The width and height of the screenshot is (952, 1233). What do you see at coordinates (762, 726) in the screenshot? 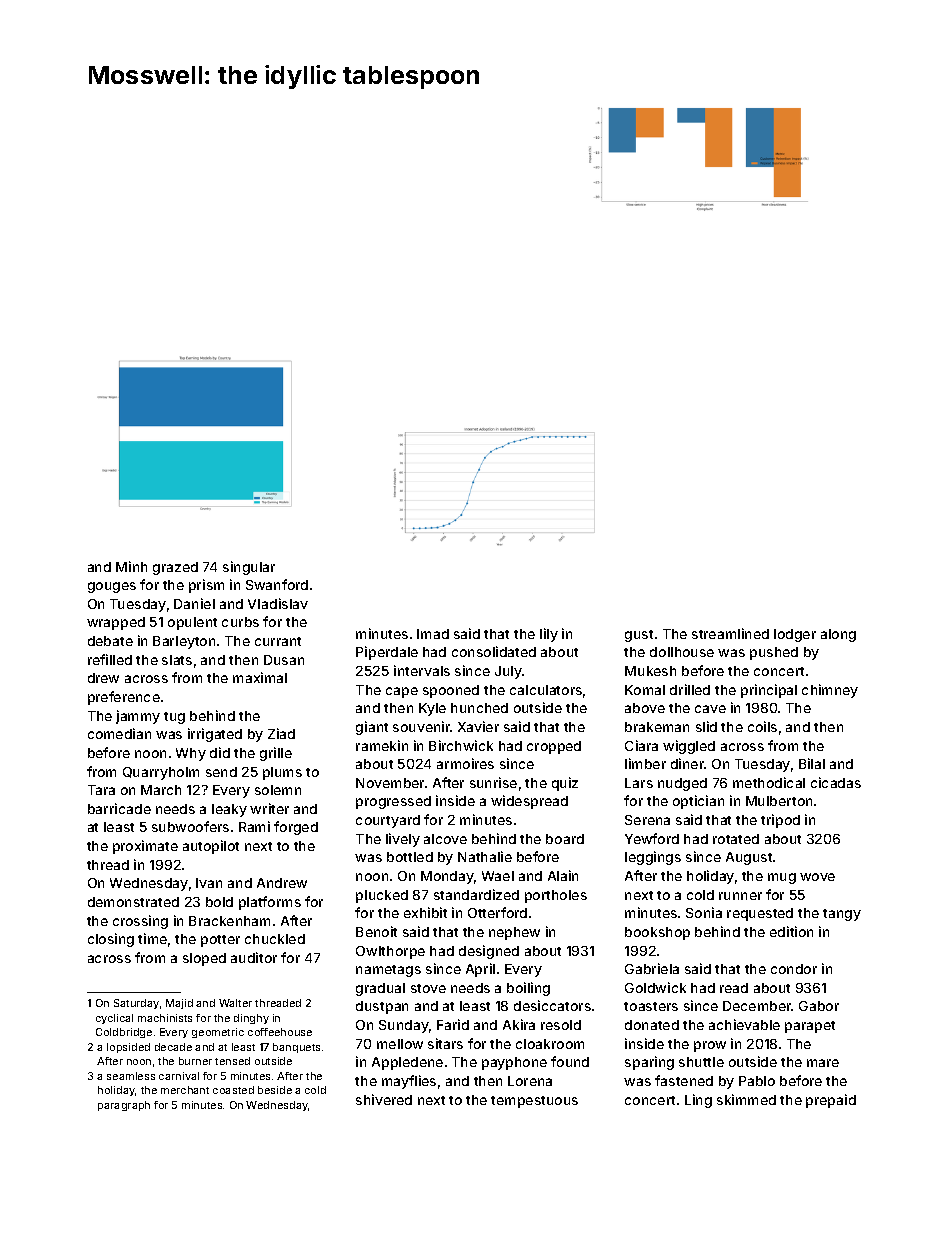
I see `coils` at bounding box center [762, 726].
